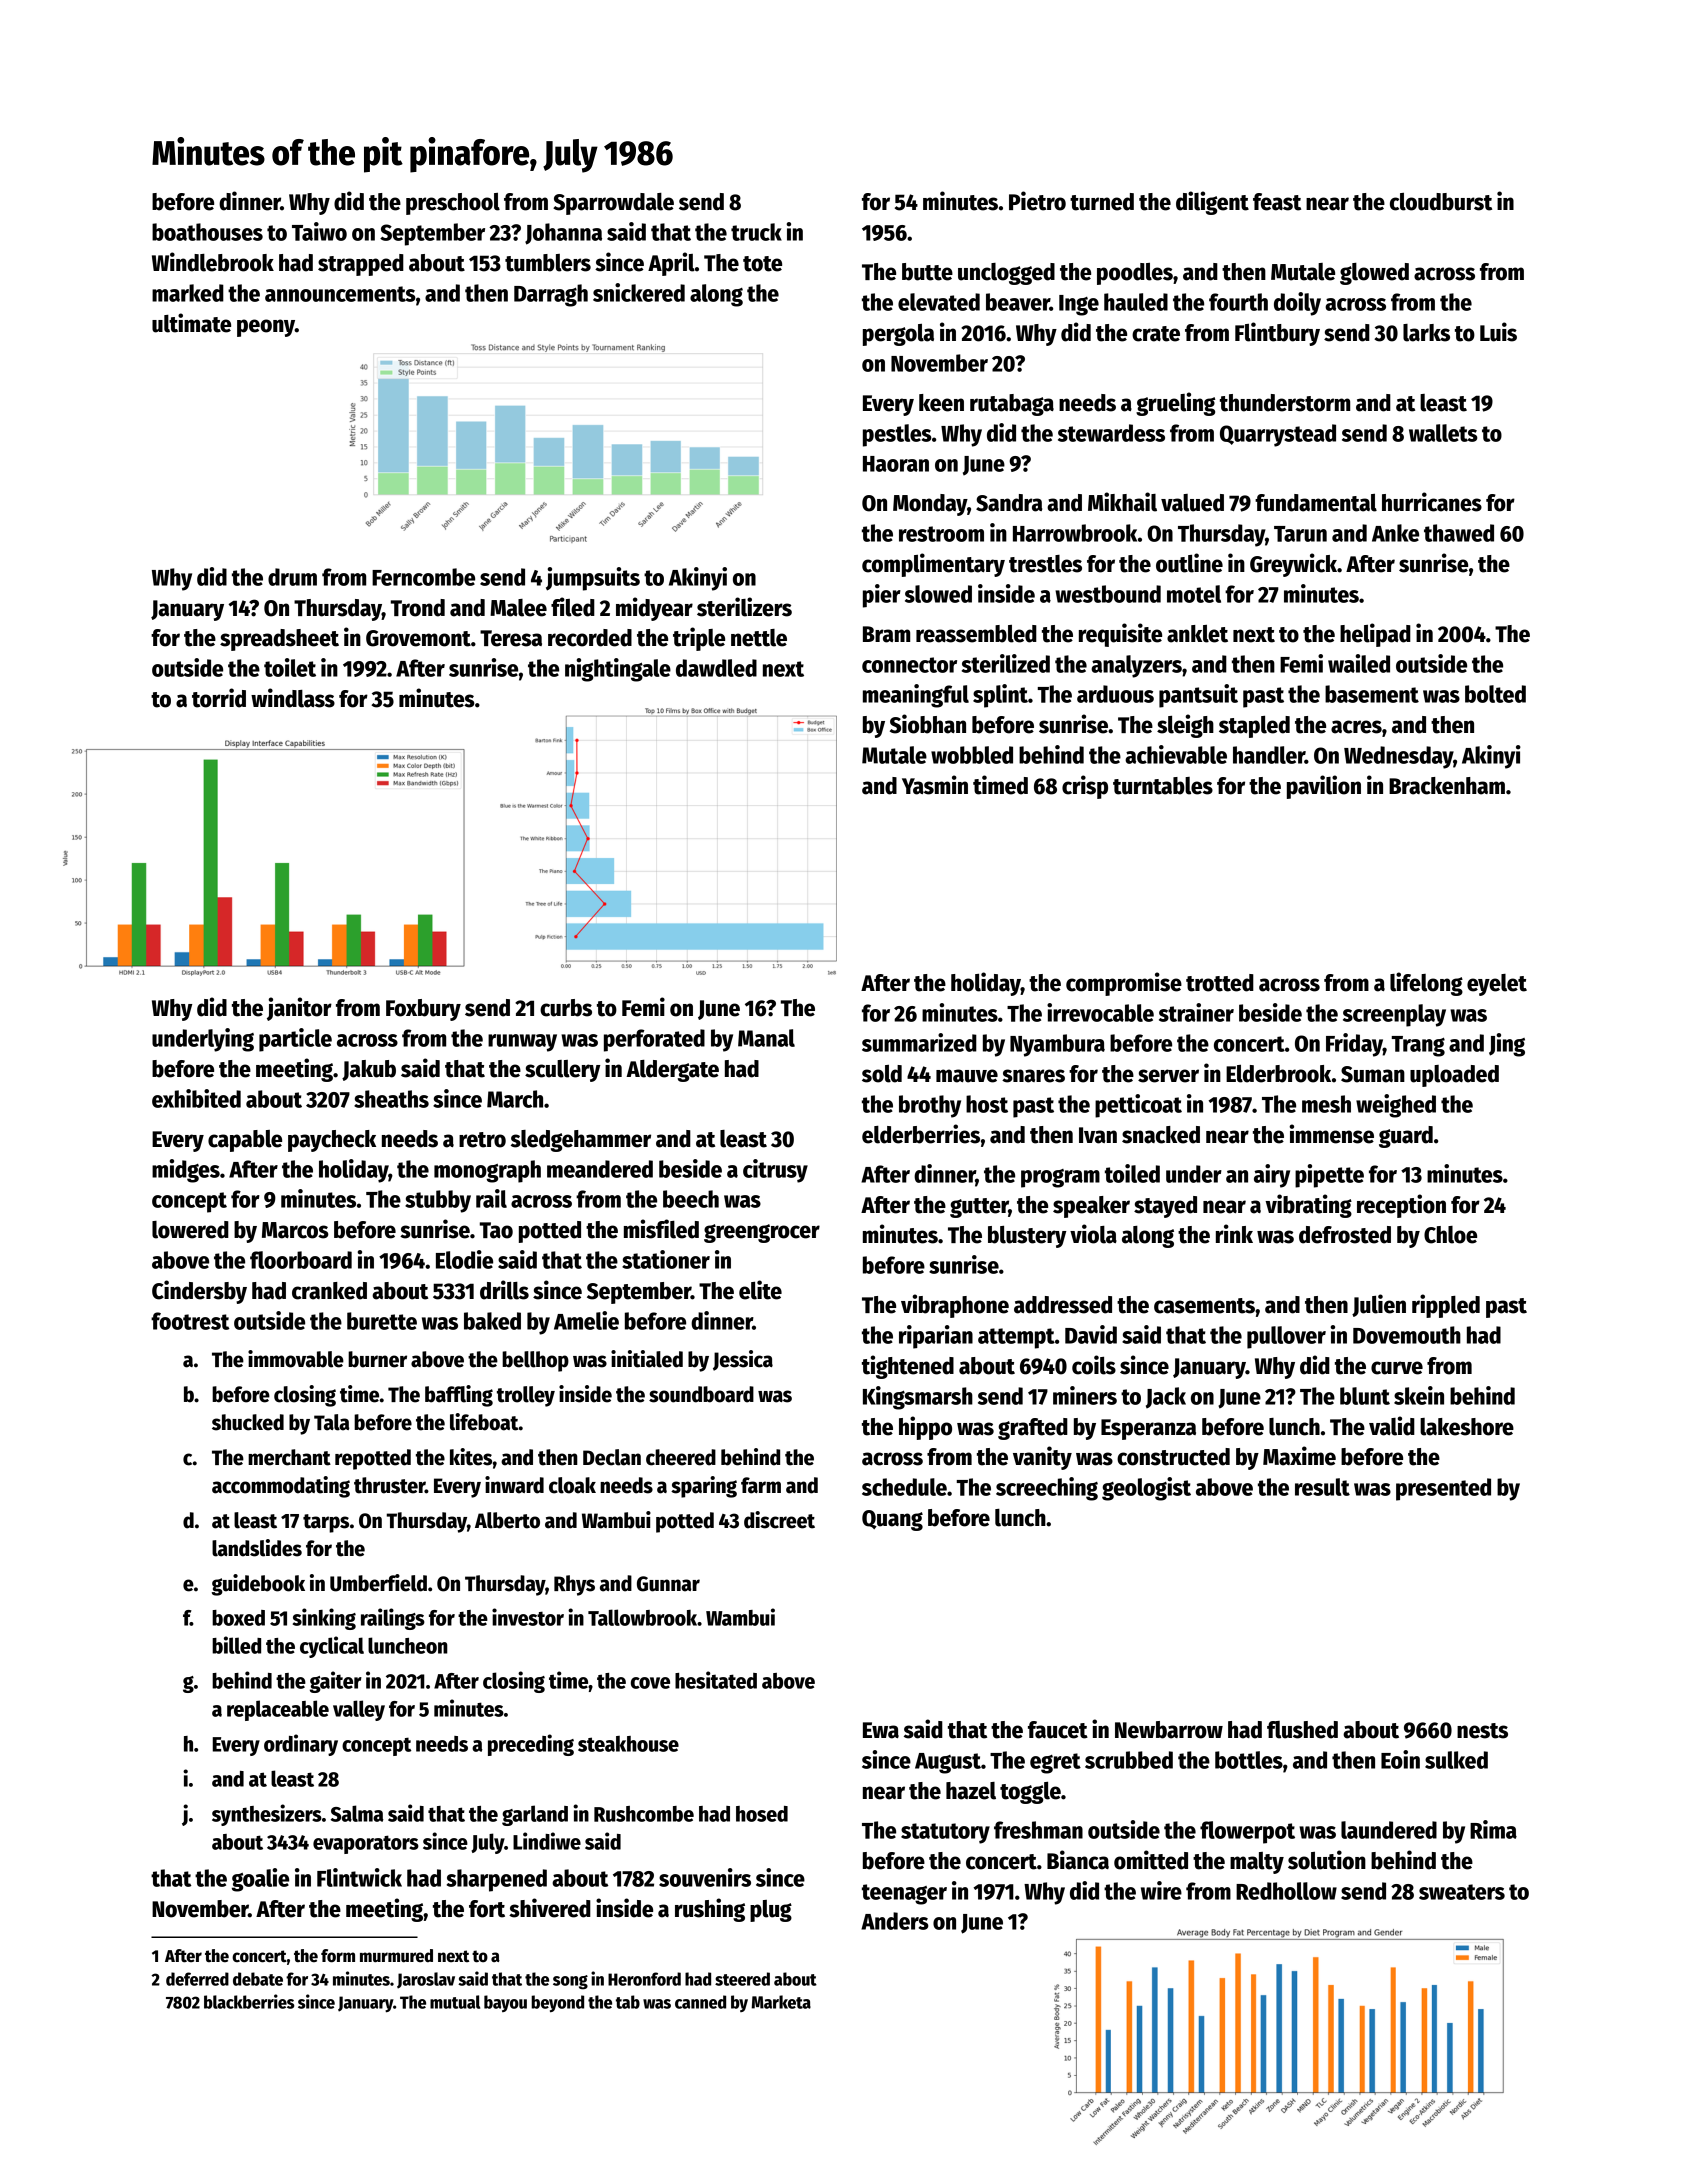  I want to click on Brackenham, so click(1447, 786).
